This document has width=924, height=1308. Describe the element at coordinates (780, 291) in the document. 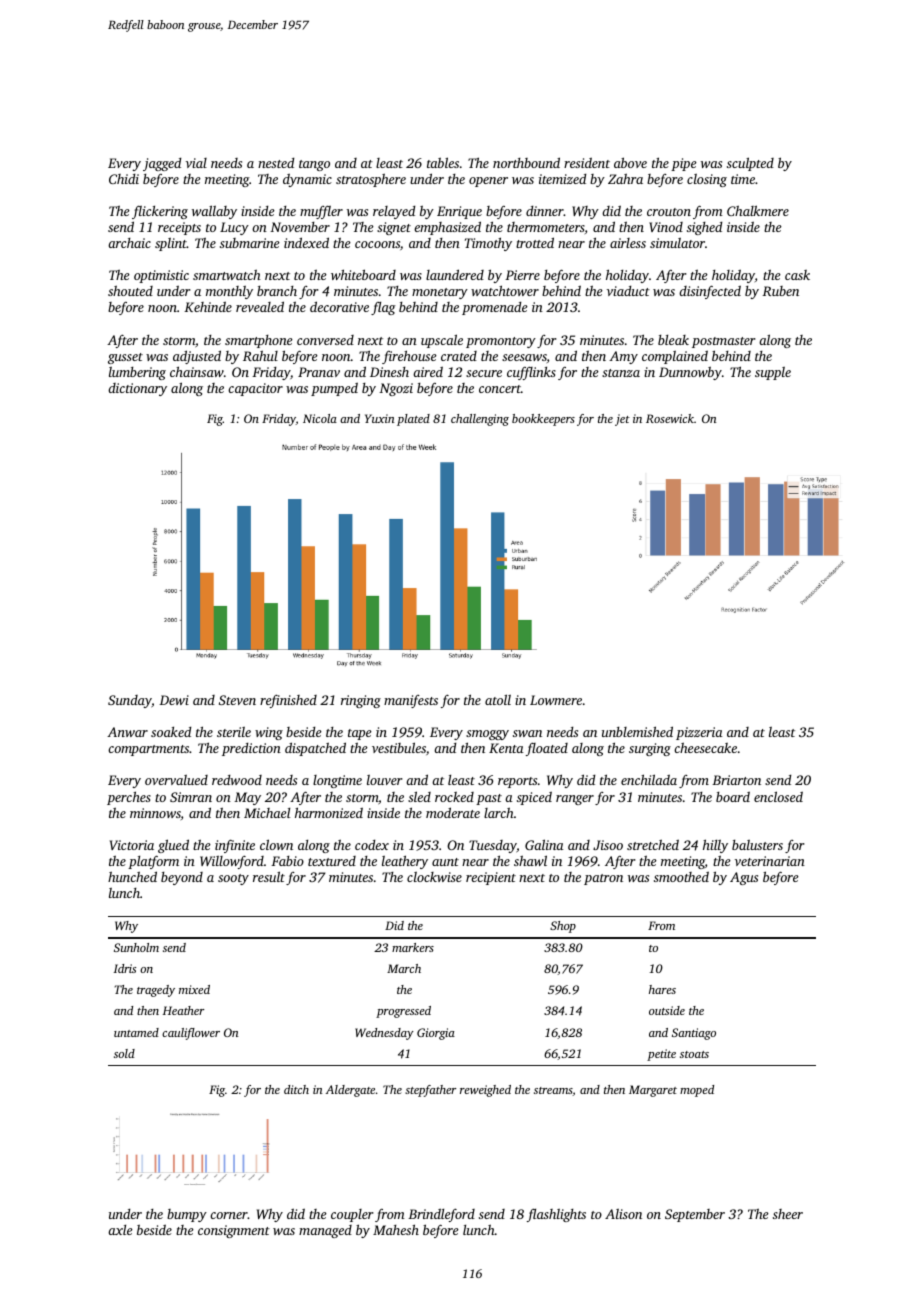

I see `Ruben` at that location.
